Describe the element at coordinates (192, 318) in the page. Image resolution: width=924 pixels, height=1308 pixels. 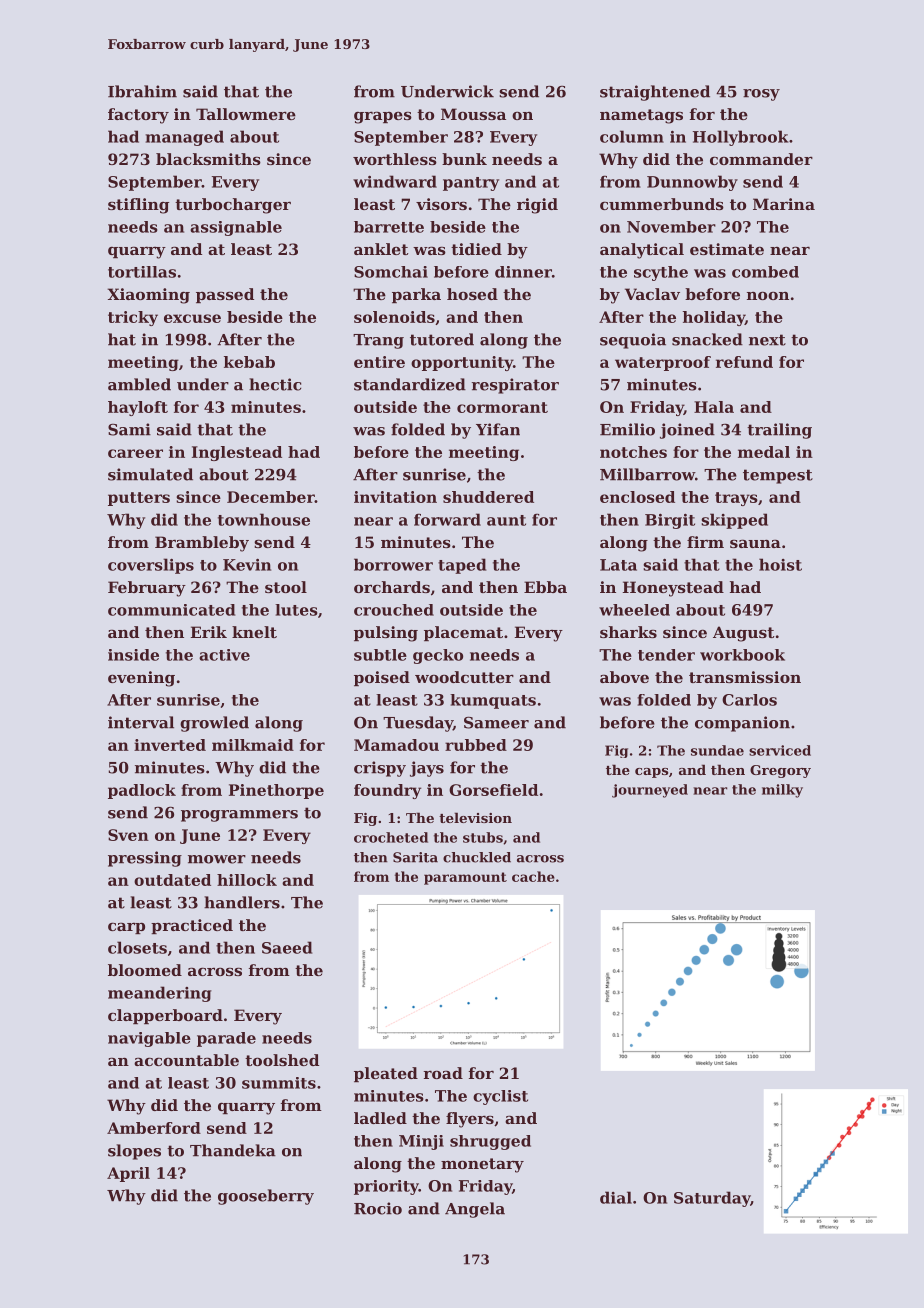
I see `excuse` at that location.
